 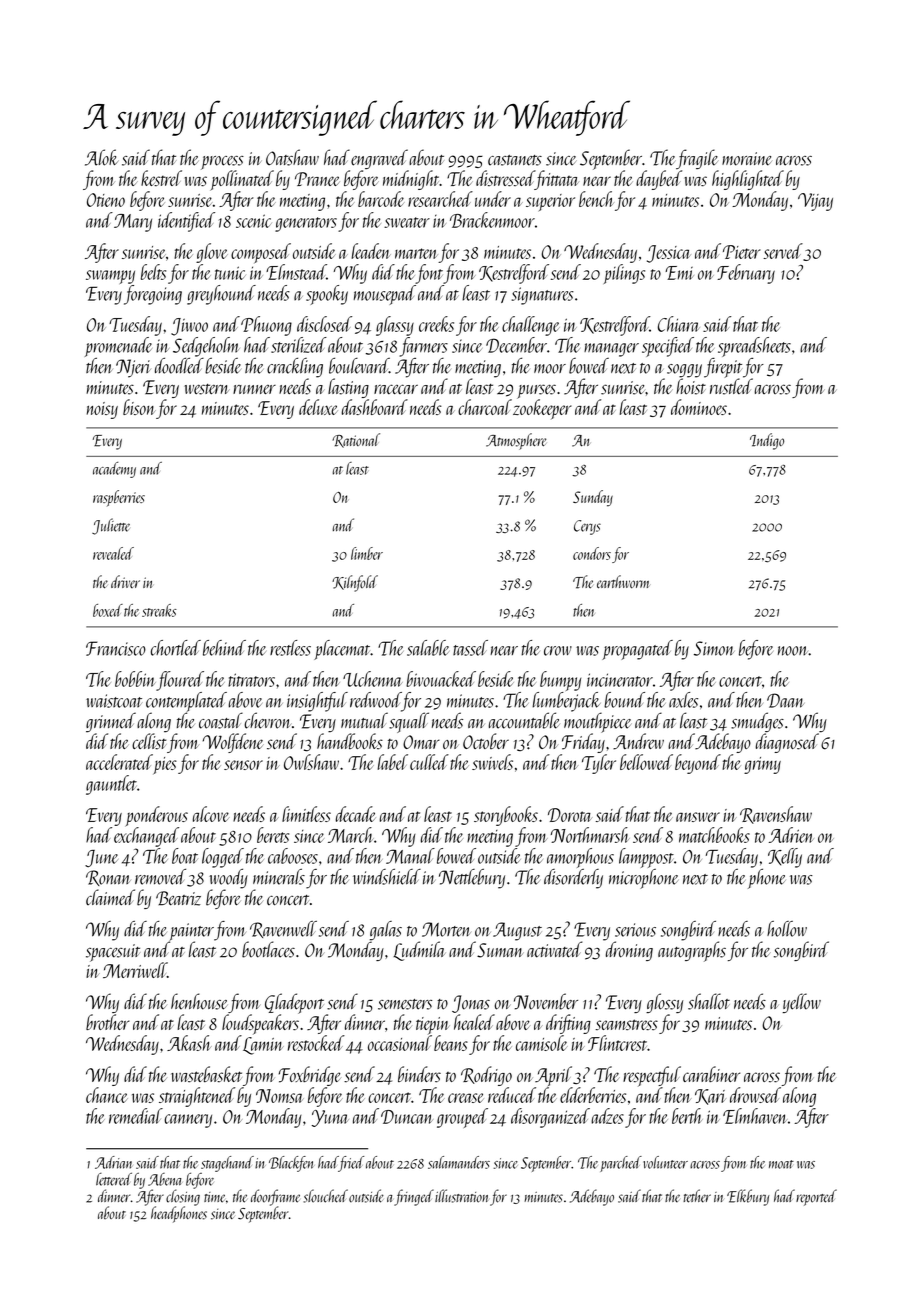 I want to click on closing, so click(x=183, y=1197).
